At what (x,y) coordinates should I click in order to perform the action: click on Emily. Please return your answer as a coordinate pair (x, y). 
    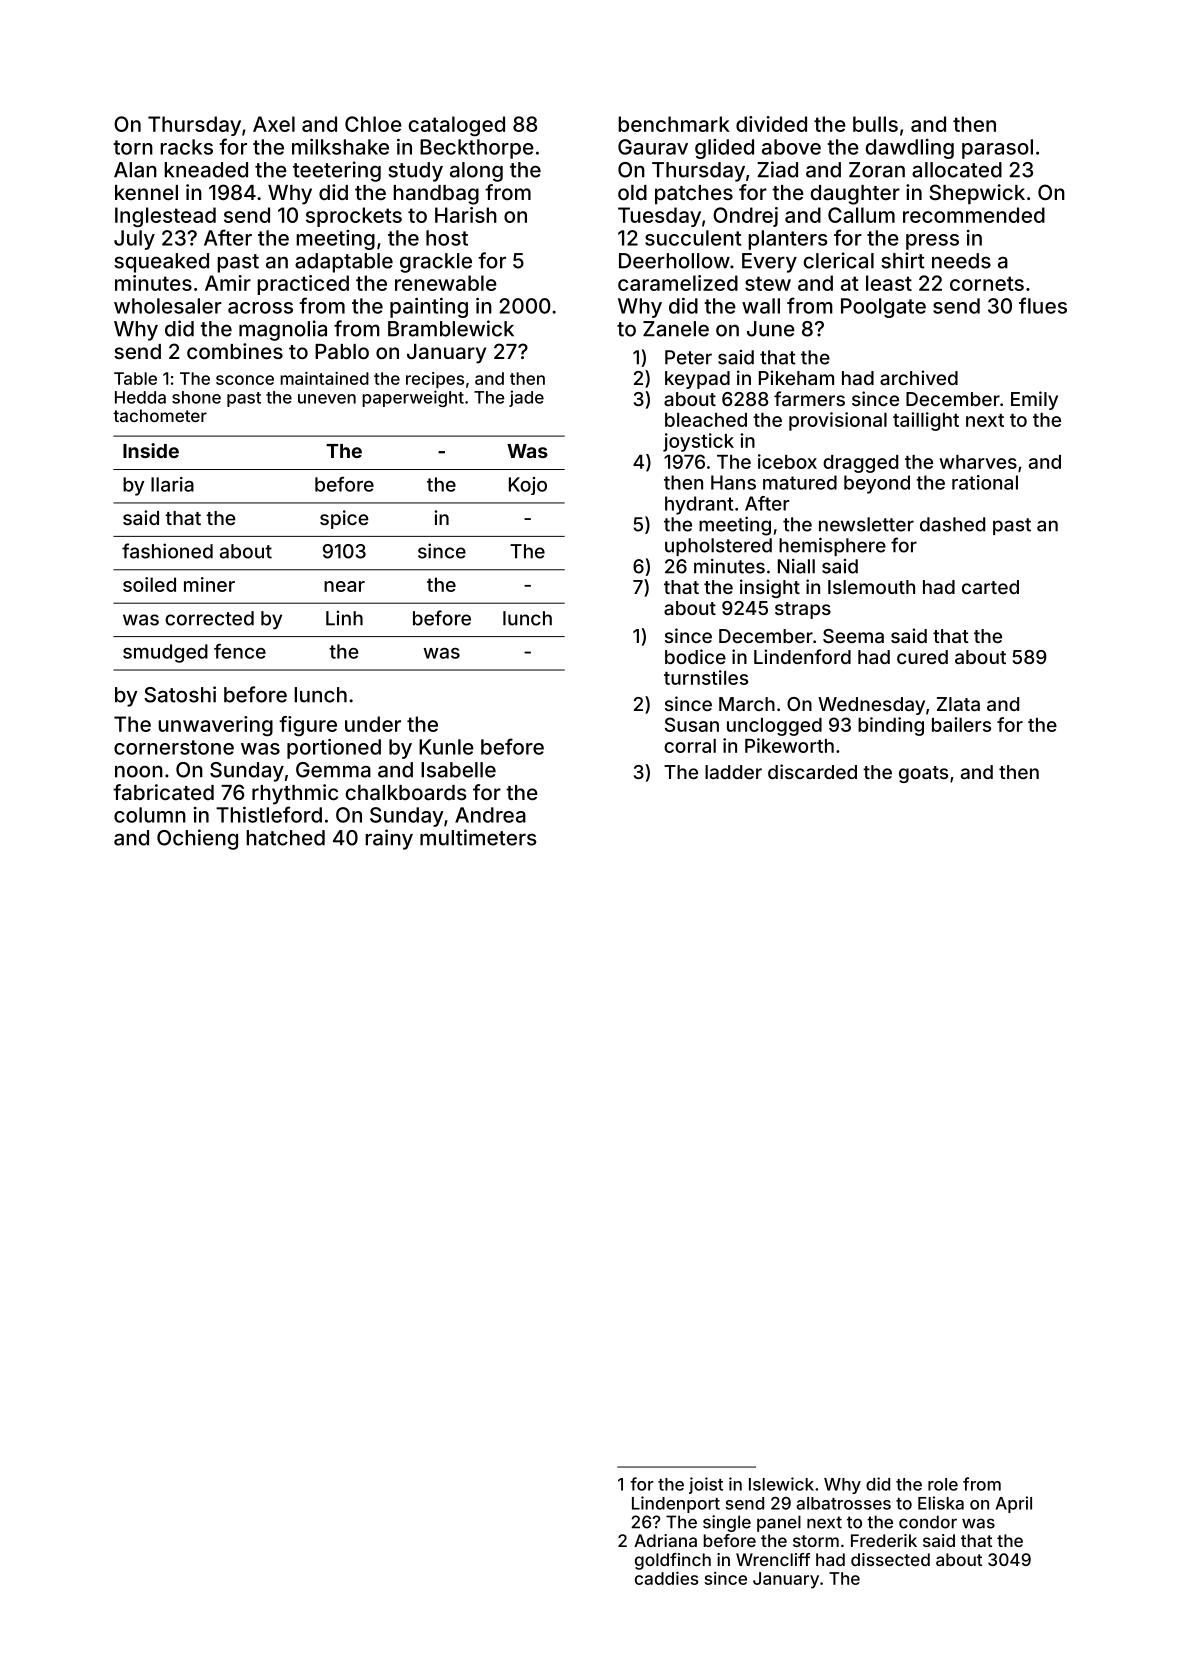
    Looking at the image, I should click on (1034, 400).
